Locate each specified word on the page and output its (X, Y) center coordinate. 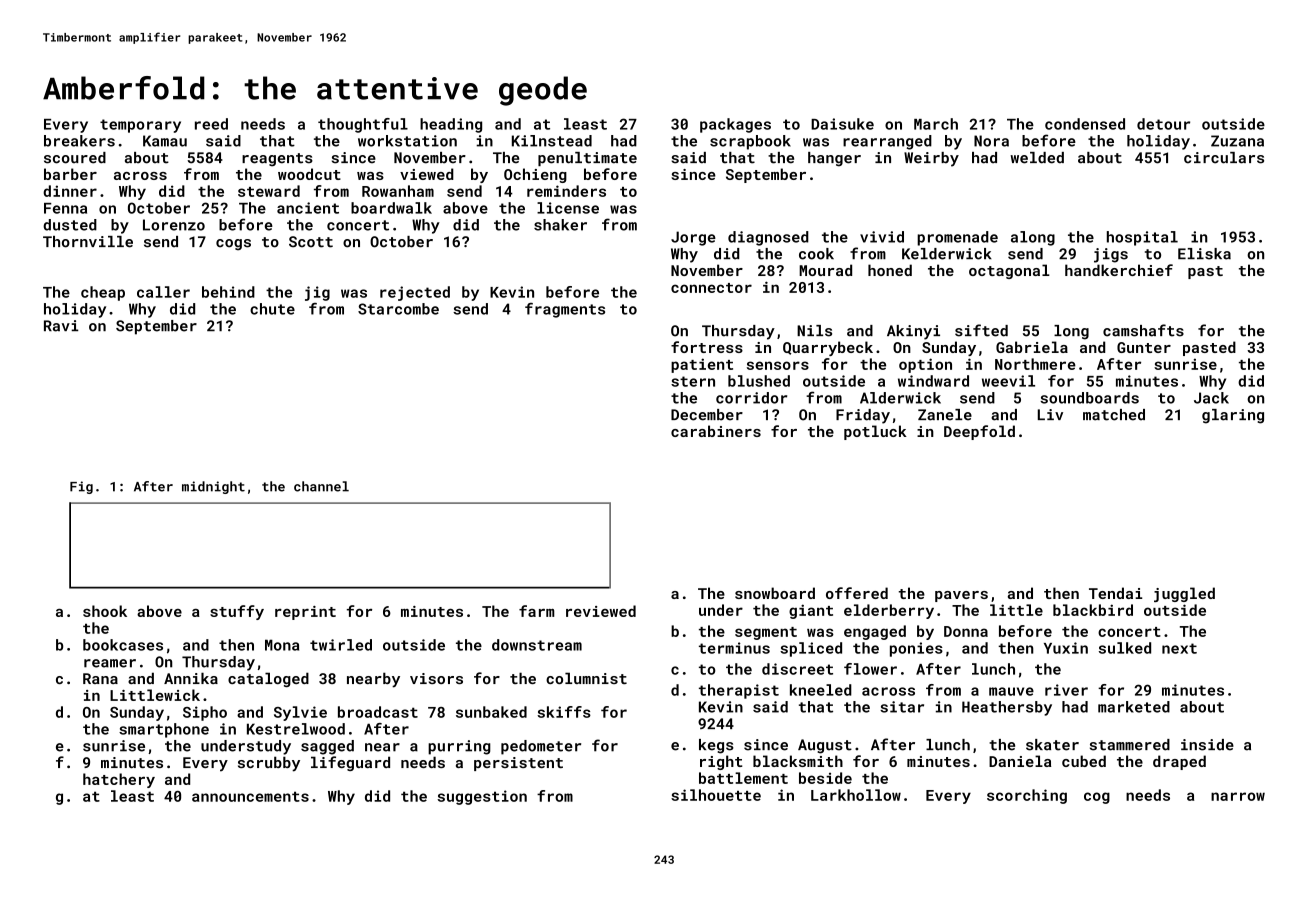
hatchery (119, 780)
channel (321, 486)
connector (711, 288)
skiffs (564, 712)
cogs (233, 245)
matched (1114, 415)
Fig (81, 487)
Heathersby (1007, 708)
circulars (1224, 158)
